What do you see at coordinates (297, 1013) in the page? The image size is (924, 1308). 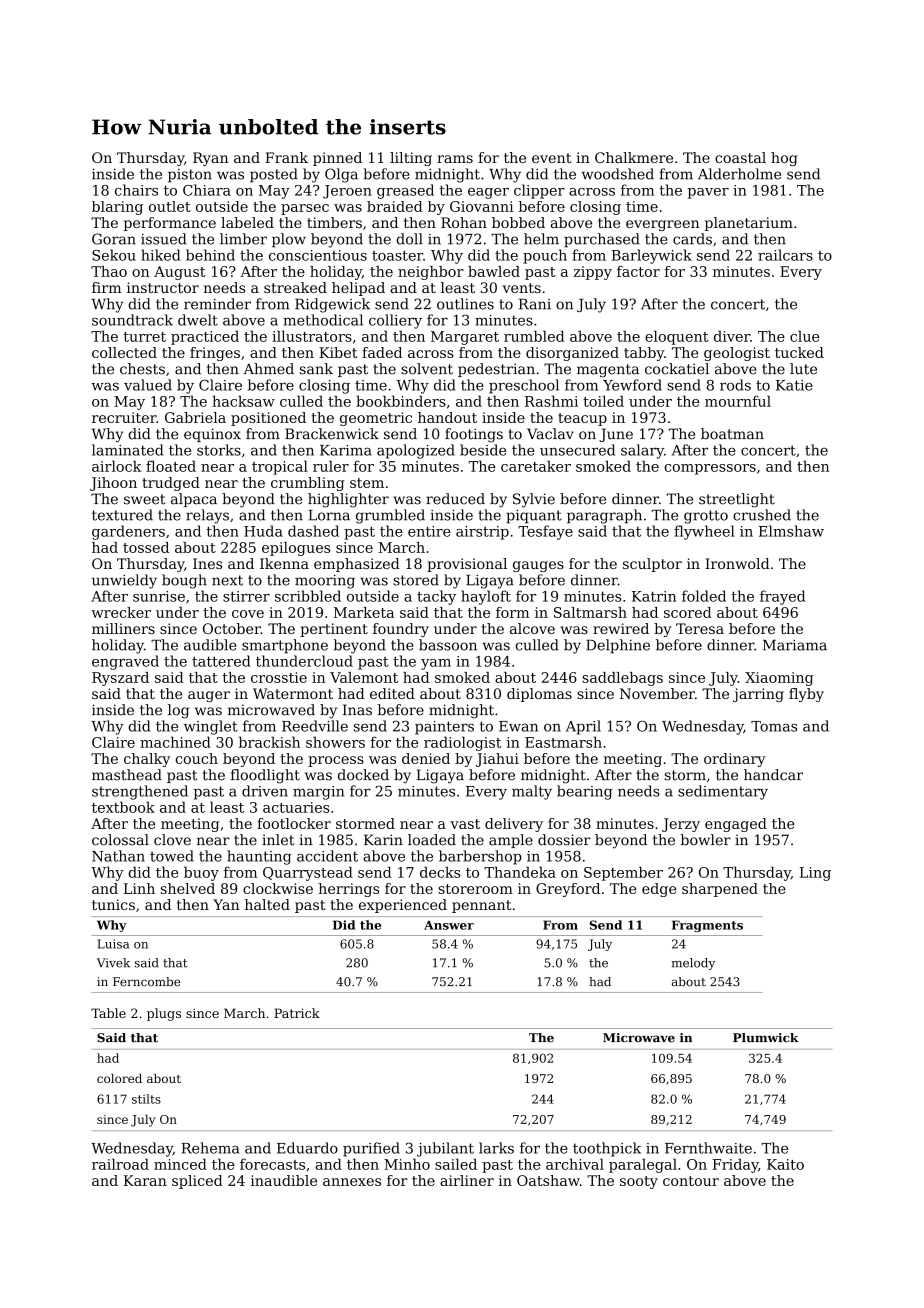 I see `Patrick` at bounding box center [297, 1013].
